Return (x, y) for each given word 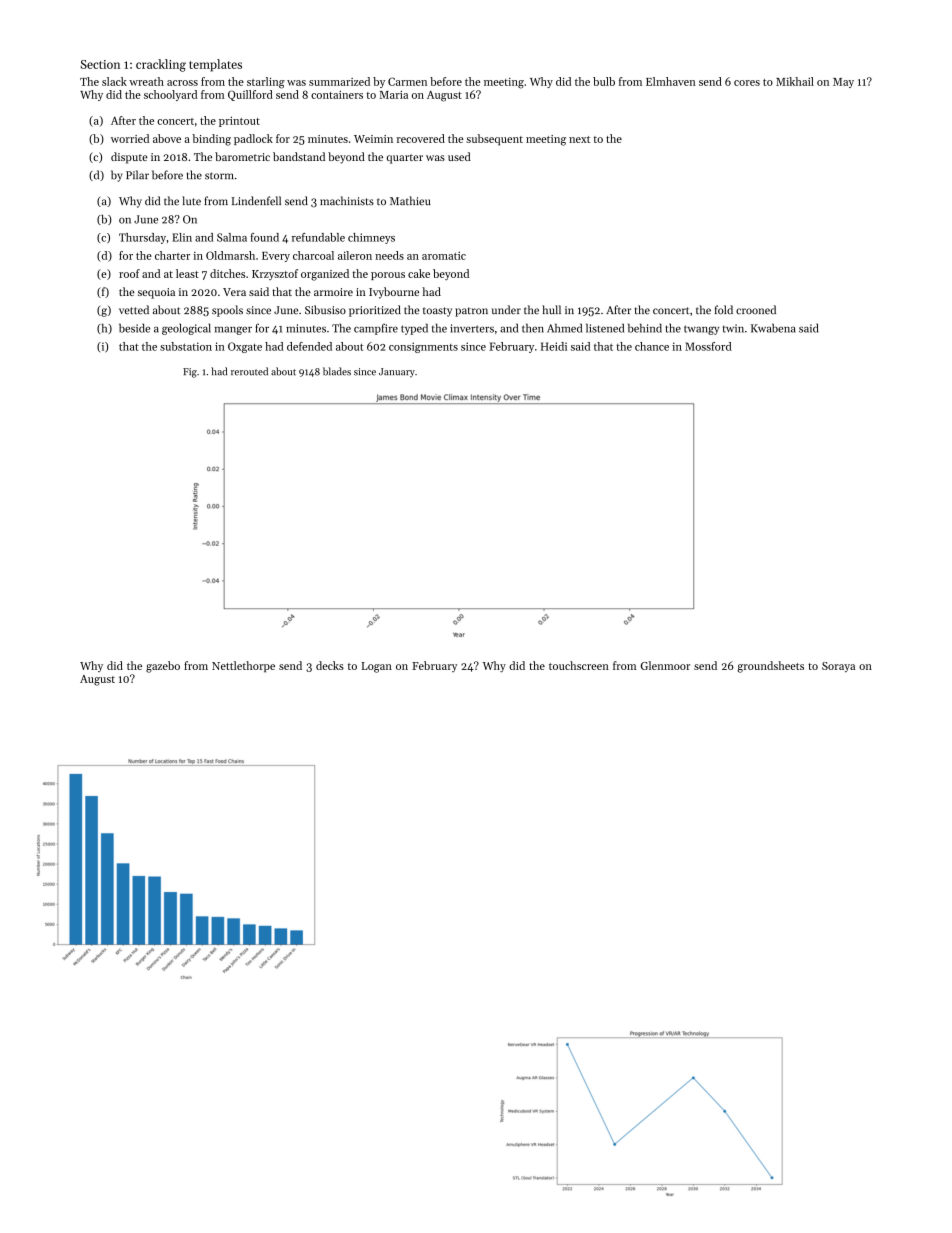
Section (100, 64)
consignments (423, 347)
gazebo (163, 667)
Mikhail (795, 81)
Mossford (708, 346)
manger (233, 330)
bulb (604, 81)
